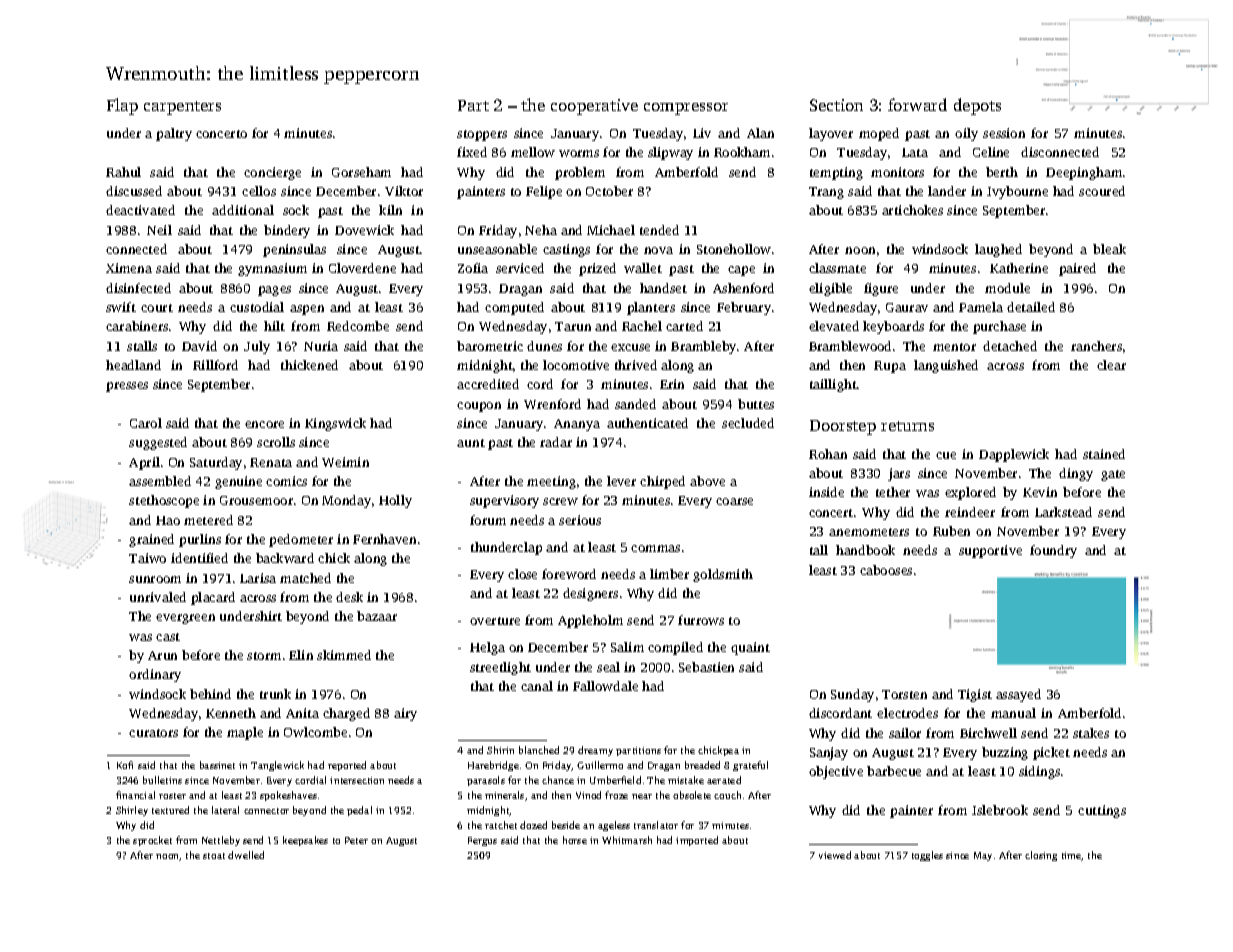 This page has width=1233, height=952. I want to click on compiled, so click(675, 648).
